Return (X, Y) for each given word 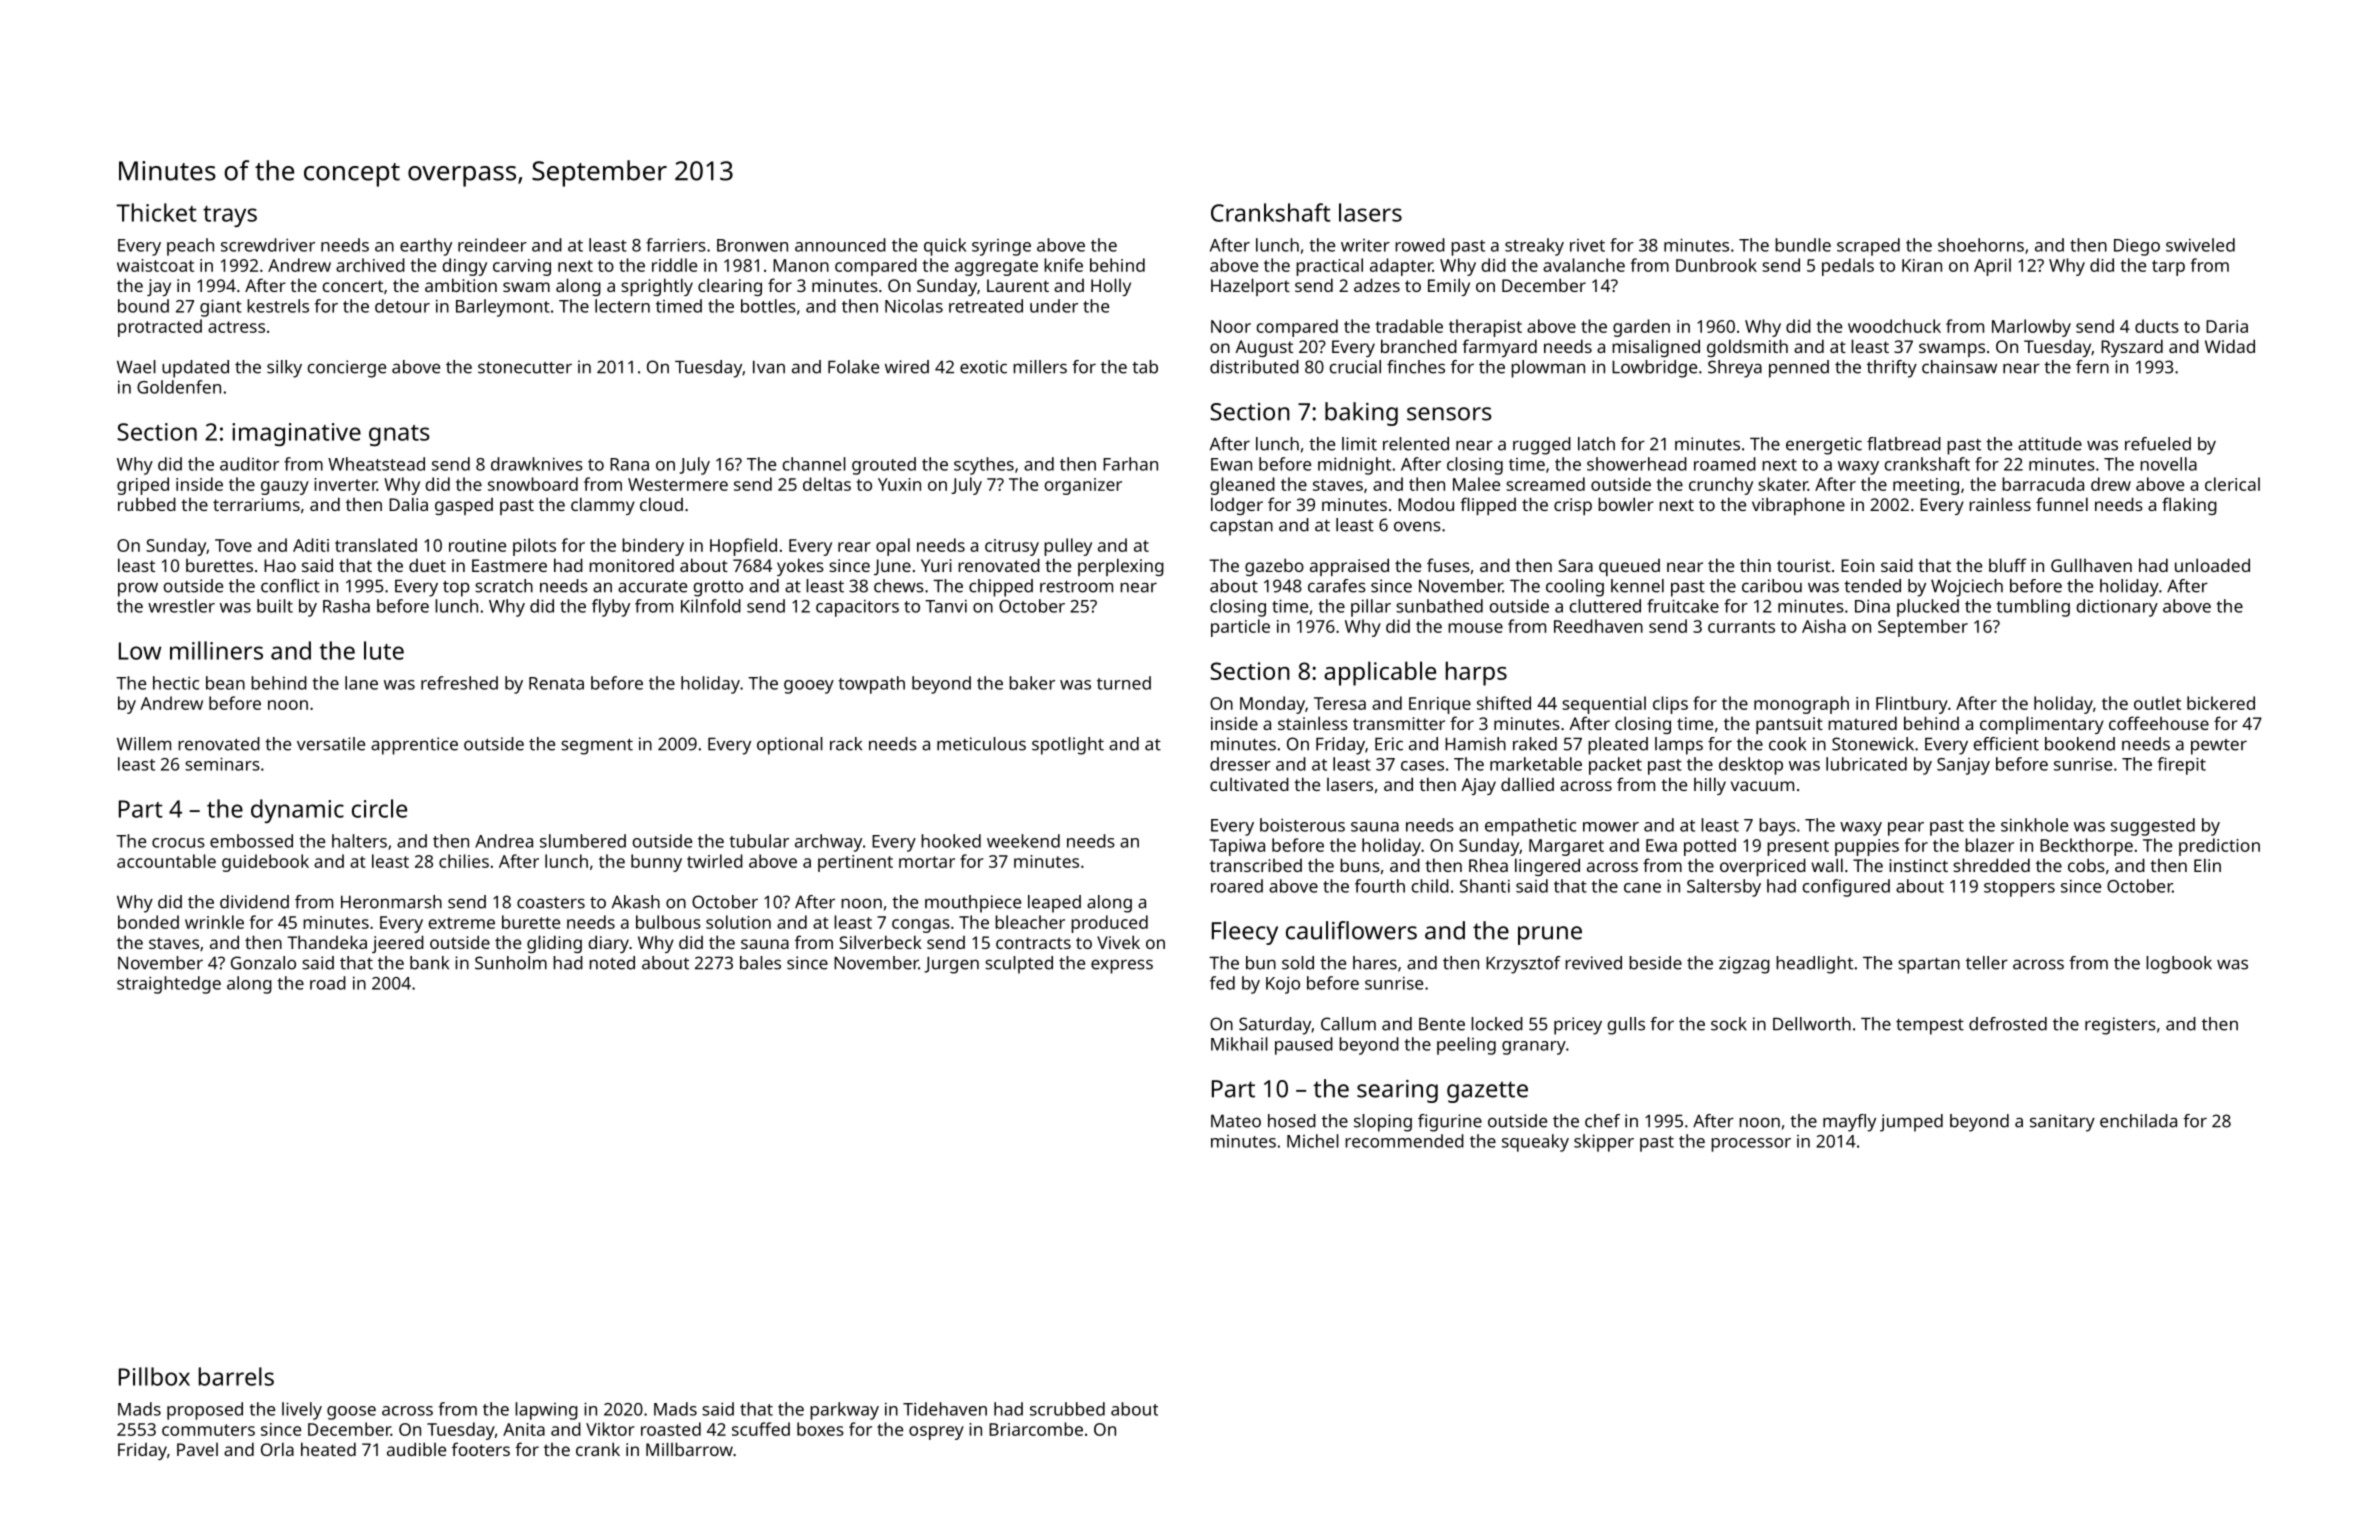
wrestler (181, 606)
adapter (1401, 267)
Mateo (1236, 1121)
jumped (1911, 1123)
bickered (2221, 703)
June (892, 567)
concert (352, 286)
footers (481, 1449)
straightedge (169, 985)
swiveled (2200, 245)
